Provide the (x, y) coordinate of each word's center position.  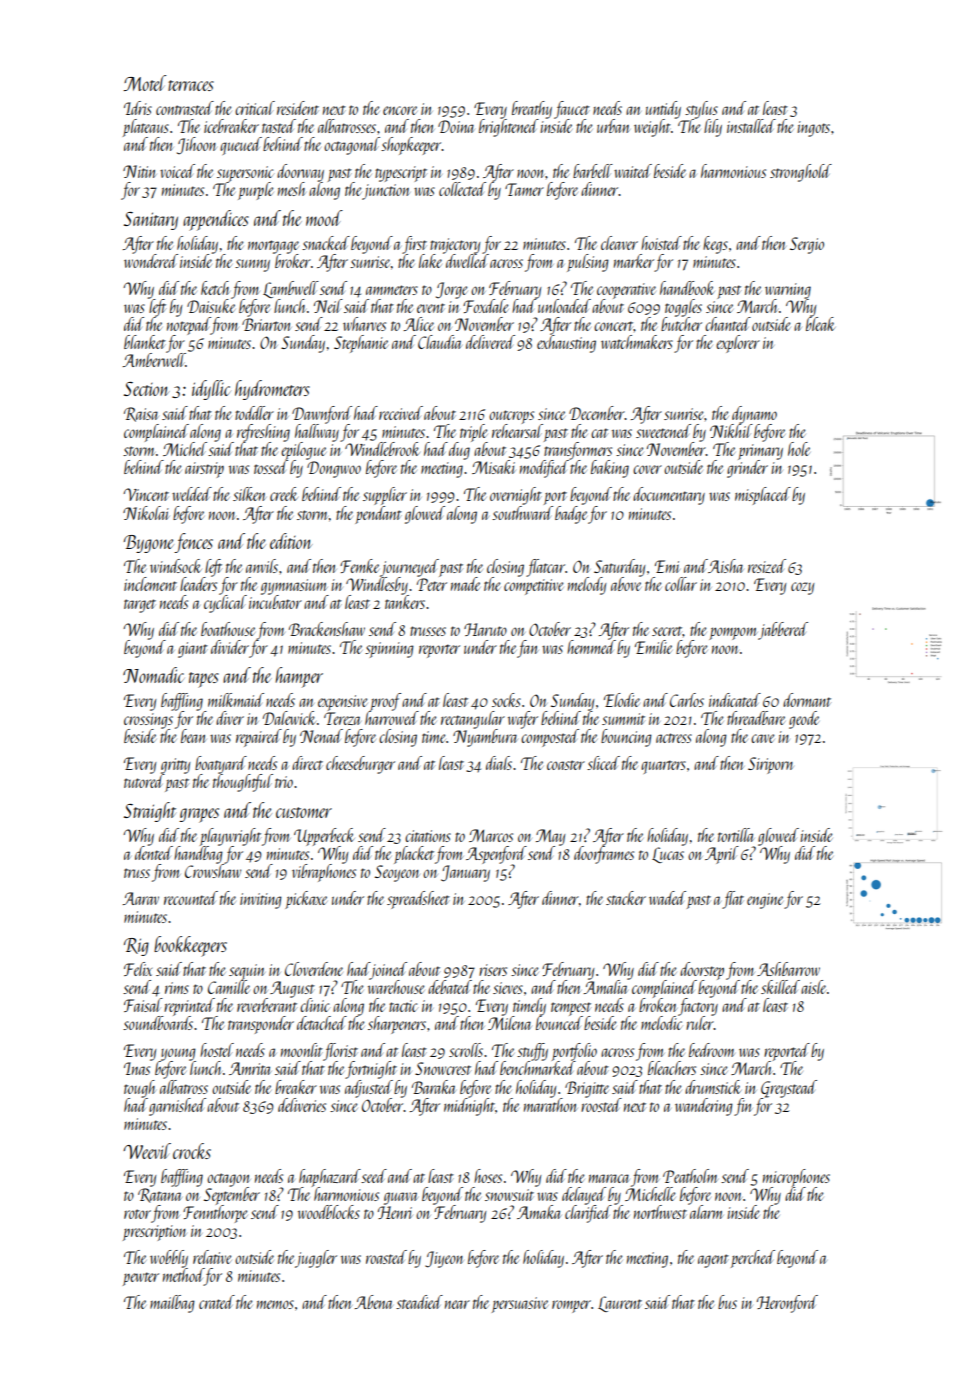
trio (284, 782)
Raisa (141, 414)
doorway (300, 173)
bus (727, 1302)
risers (493, 970)
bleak (820, 324)
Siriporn (770, 765)
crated (217, 1302)
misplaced (763, 496)
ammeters (392, 290)
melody (587, 586)
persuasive (520, 1305)
